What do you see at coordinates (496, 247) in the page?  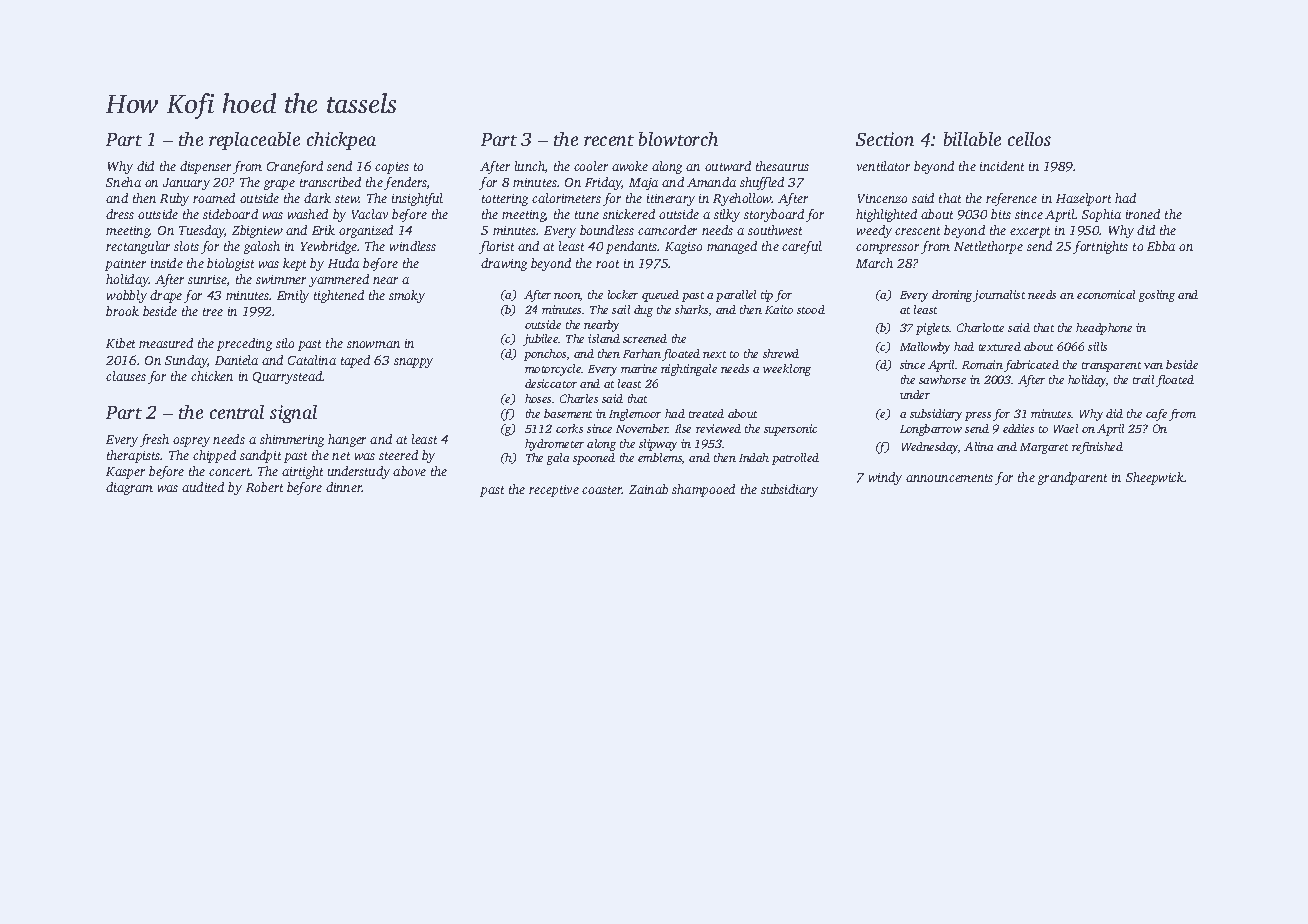 I see `florist` at bounding box center [496, 247].
